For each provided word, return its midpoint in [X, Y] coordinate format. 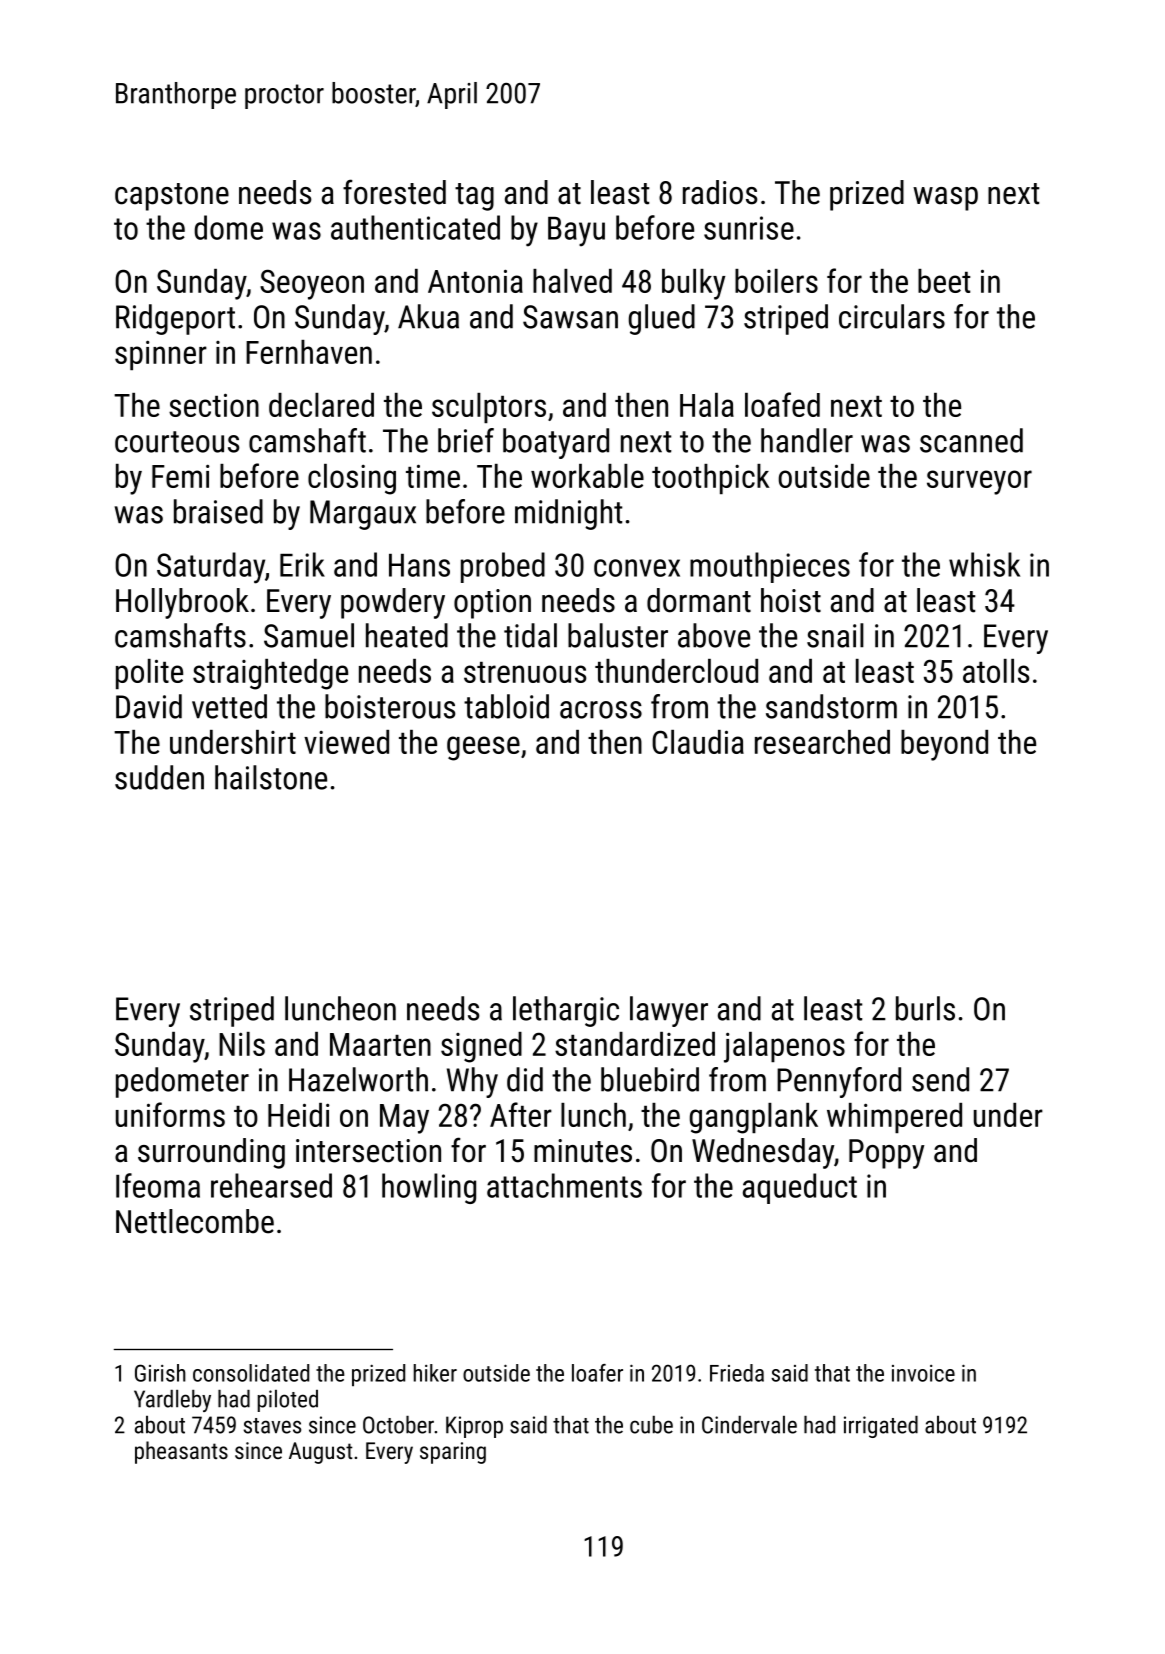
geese [483, 748]
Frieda [737, 1373]
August [321, 1453]
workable [587, 476]
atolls [996, 671]
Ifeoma [158, 1185]
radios [720, 192]
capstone [172, 197]
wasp [945, 199]
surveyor [979, 482]
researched [822, 742]
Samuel [309, 635]
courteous [177, 442]
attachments [564, 1185]
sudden [159, 777]
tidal [530, 635]
